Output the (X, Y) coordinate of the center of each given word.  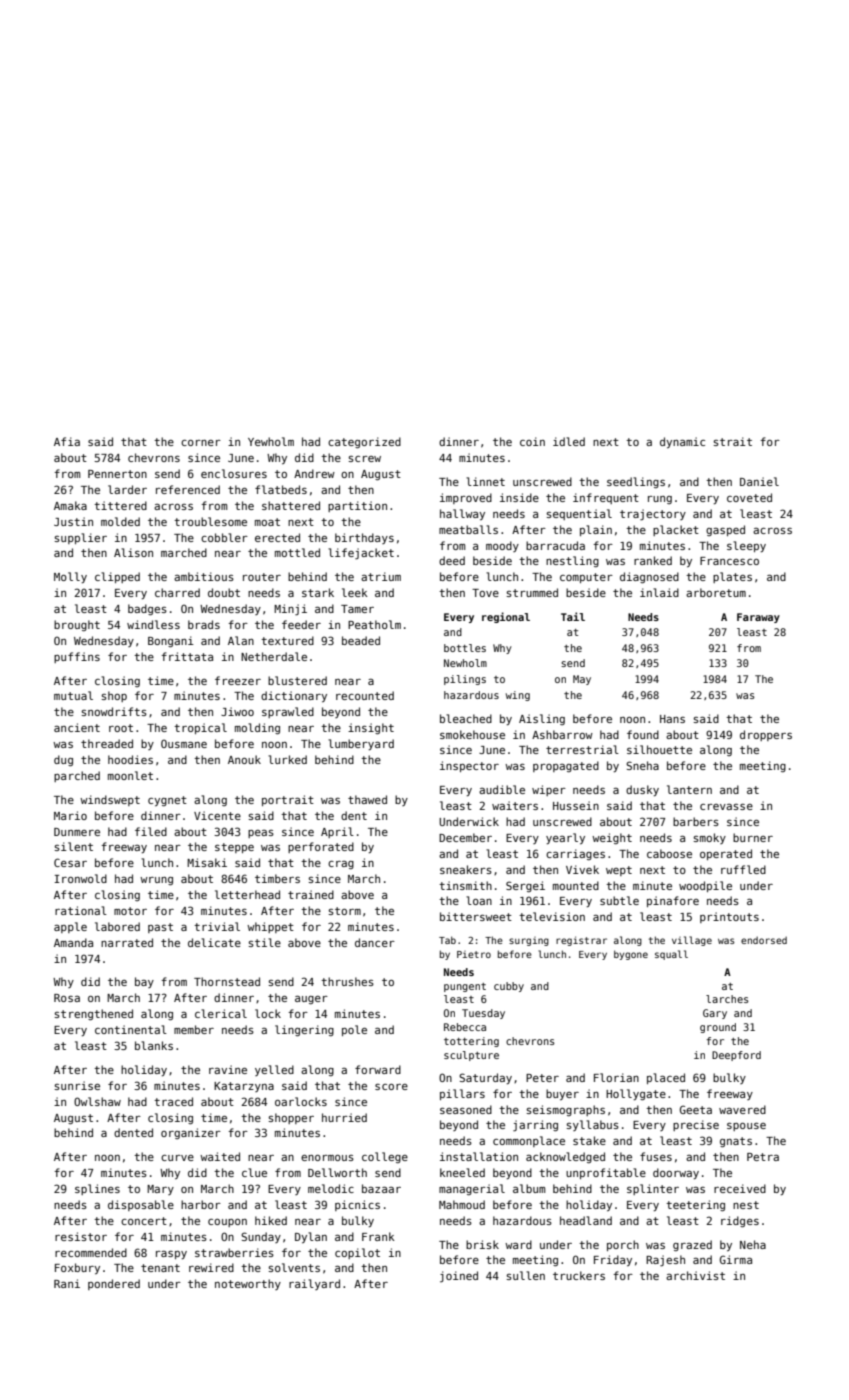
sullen (526, 1275)
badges (147, 609)
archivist (695, 1275)
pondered (114, 1284)
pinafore (673, 901)
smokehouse (472, 734)
